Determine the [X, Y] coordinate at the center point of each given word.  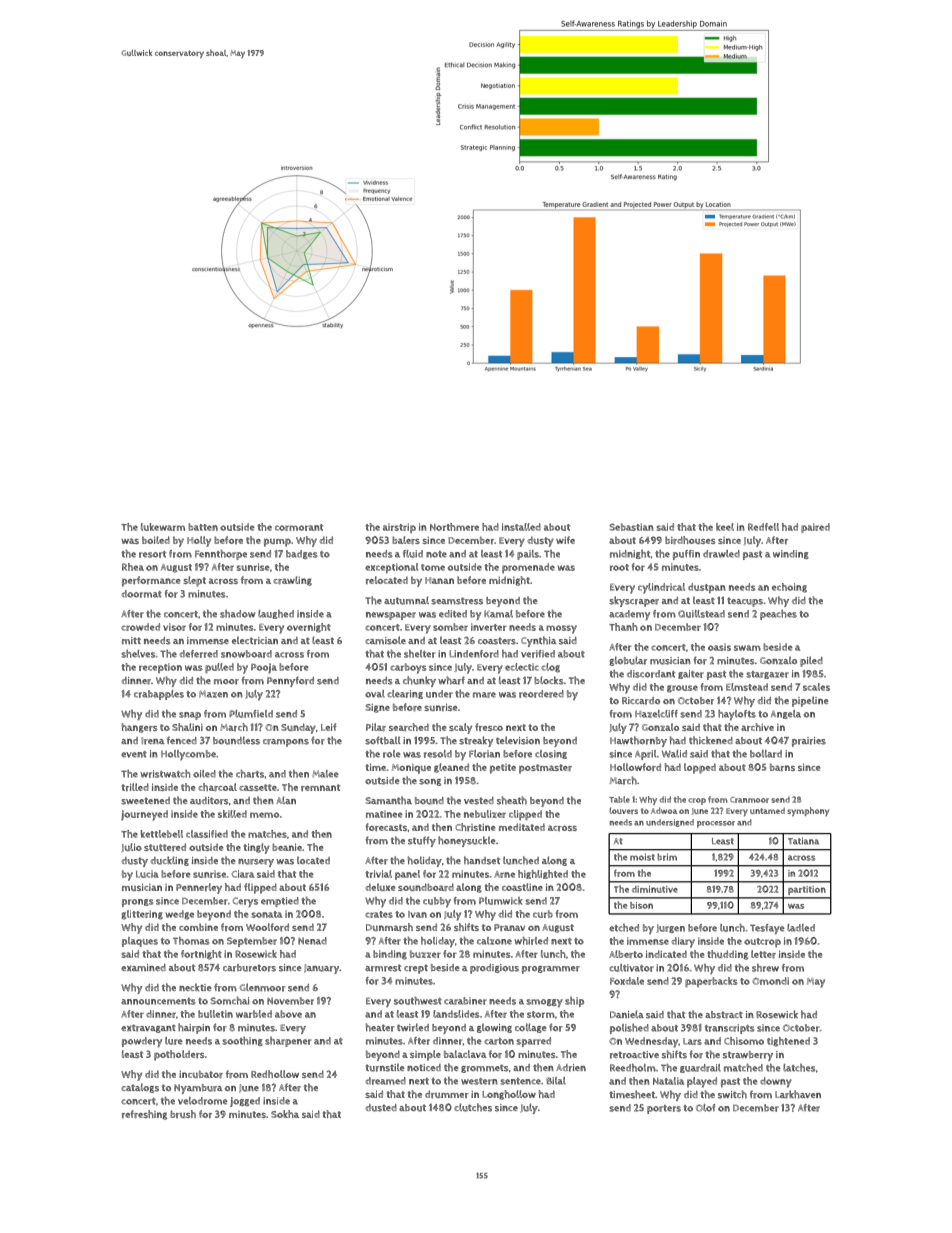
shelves [138, 654]
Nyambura [198, 1089]
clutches [473, 1107]
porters [664, 1109]
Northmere [454, 527]
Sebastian [631, 527]
